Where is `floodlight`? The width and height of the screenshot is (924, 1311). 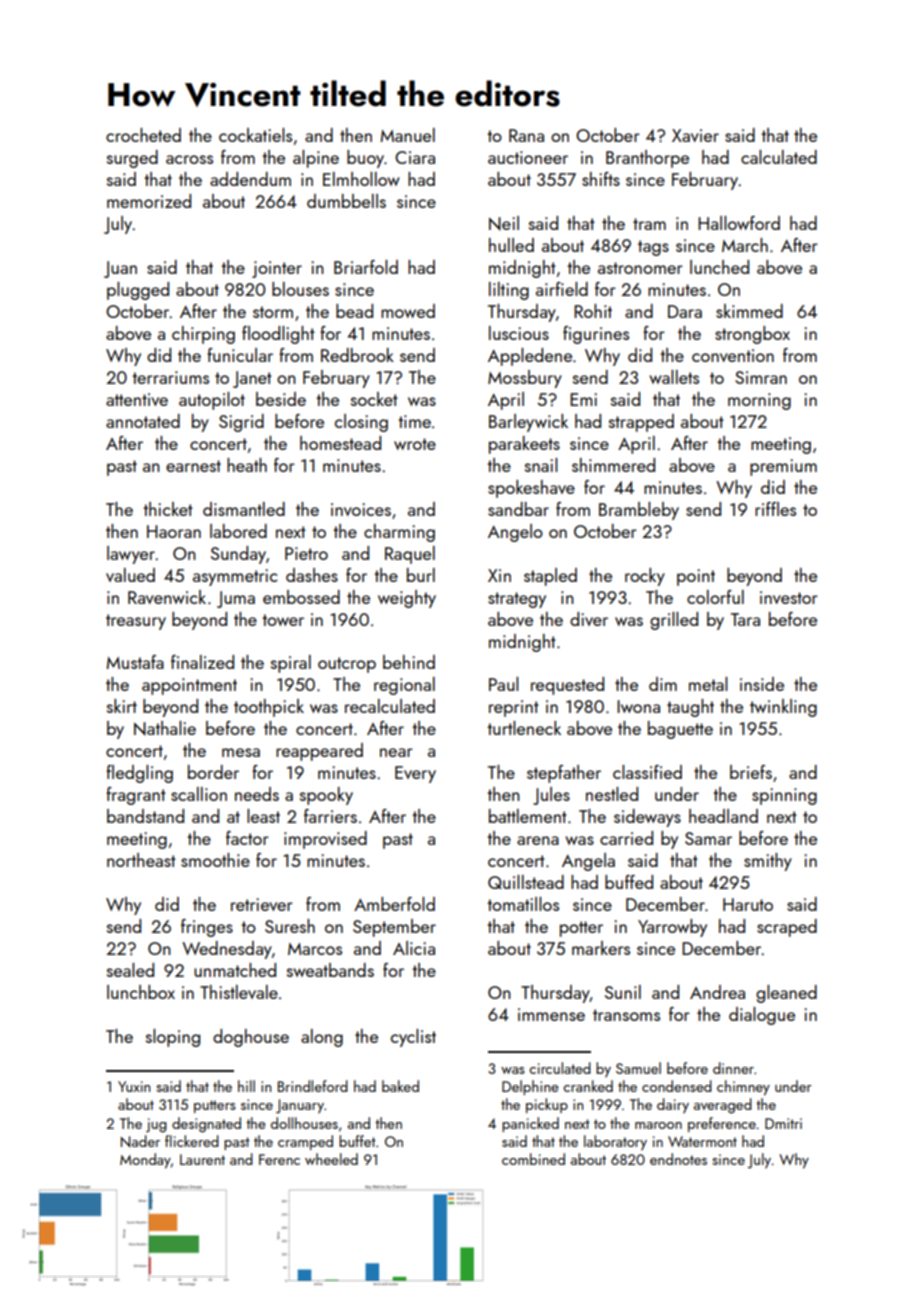 floodlight is located at coordinates (278, 335).
